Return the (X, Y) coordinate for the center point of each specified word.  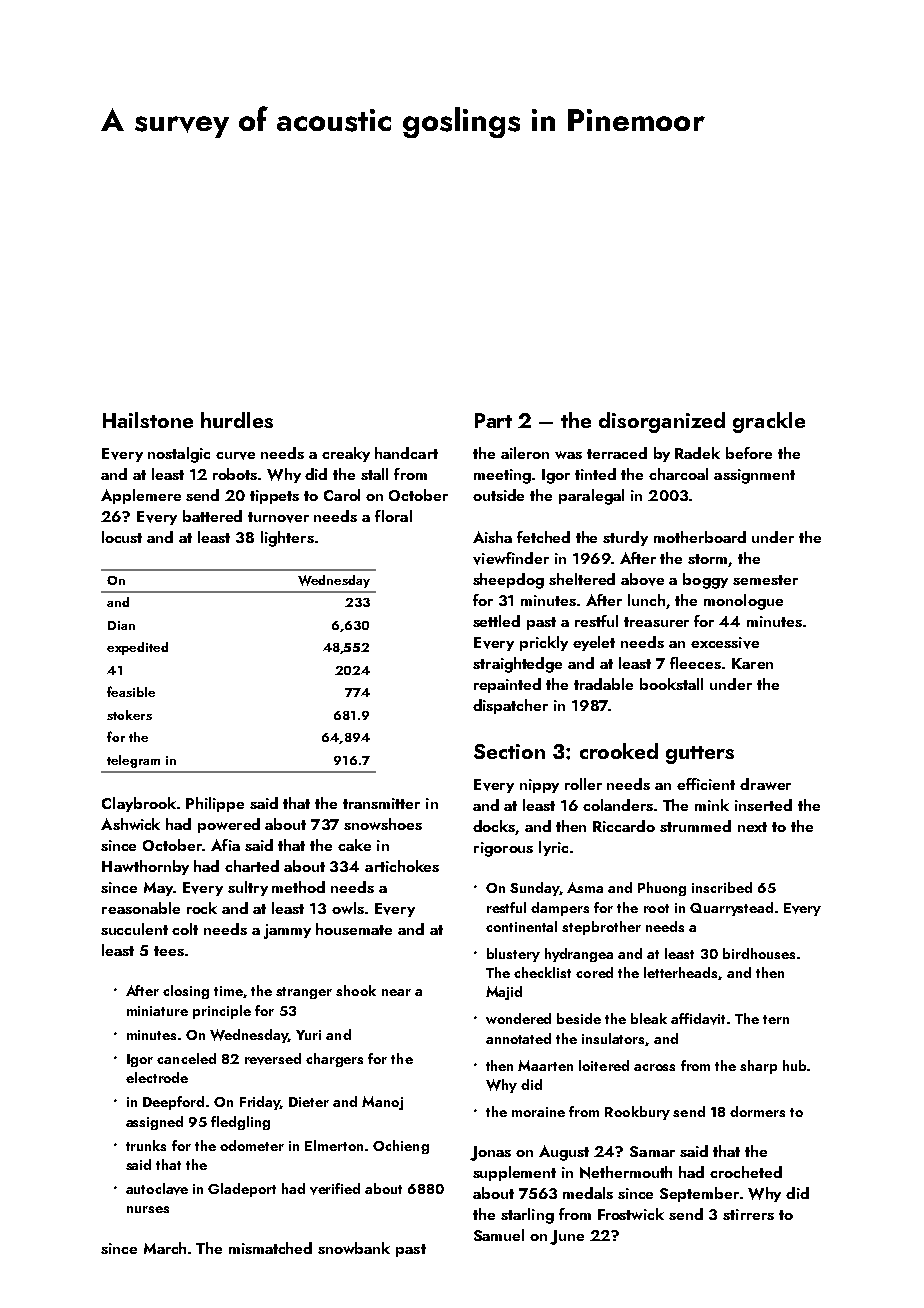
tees (169, 951)
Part (493, 420)
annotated (518, 1038)
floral (393, 516)
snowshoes (383, 824)
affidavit (698, 1019)
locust (122, 537)
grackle (769, 422)
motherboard (700, 537)
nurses (148, 1209)
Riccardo (624, 826)
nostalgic (179, 455)
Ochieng (401, 1147)
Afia (225, 845)
